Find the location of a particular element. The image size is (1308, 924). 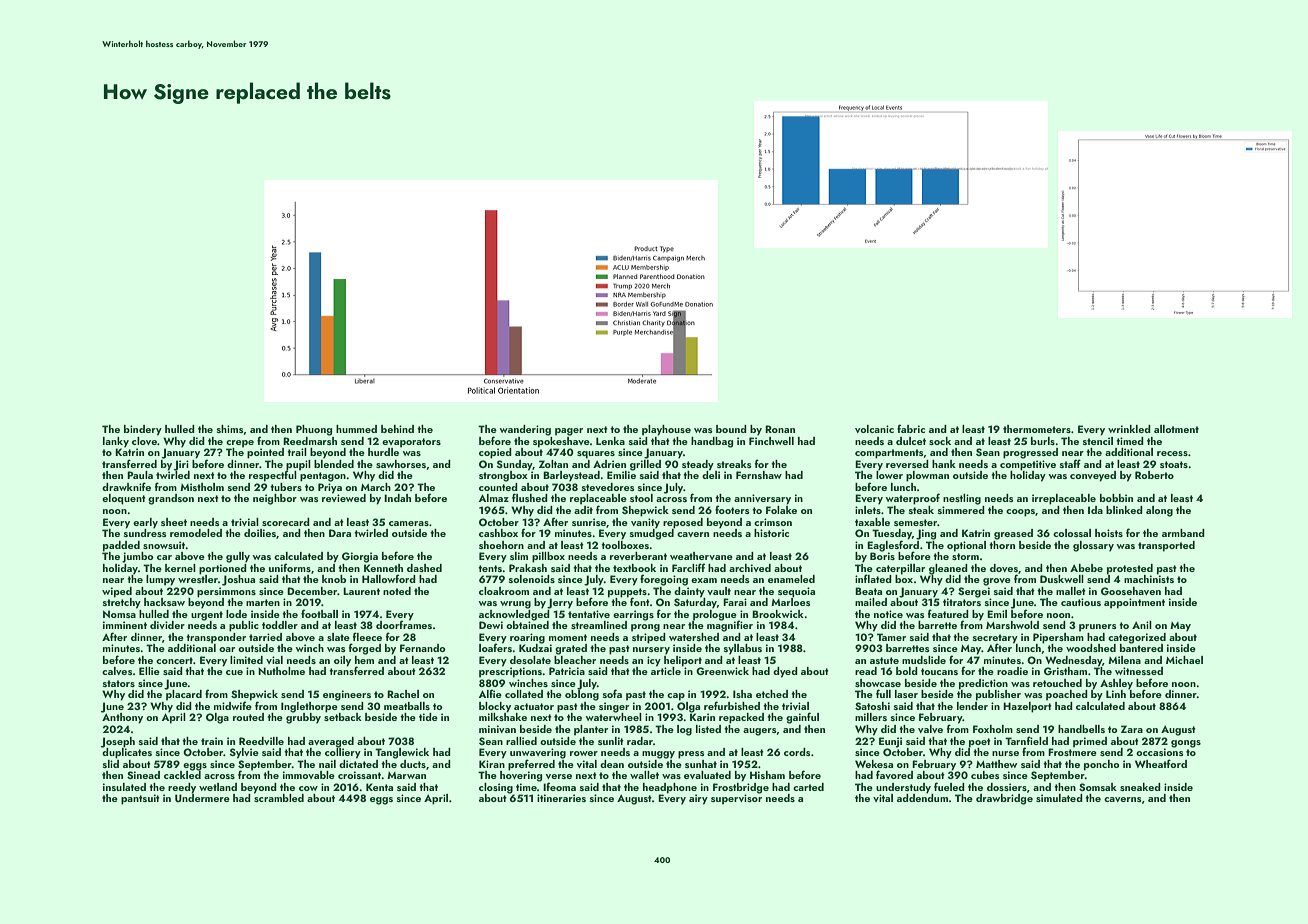

bindery is located at coordinates (143, 430).
